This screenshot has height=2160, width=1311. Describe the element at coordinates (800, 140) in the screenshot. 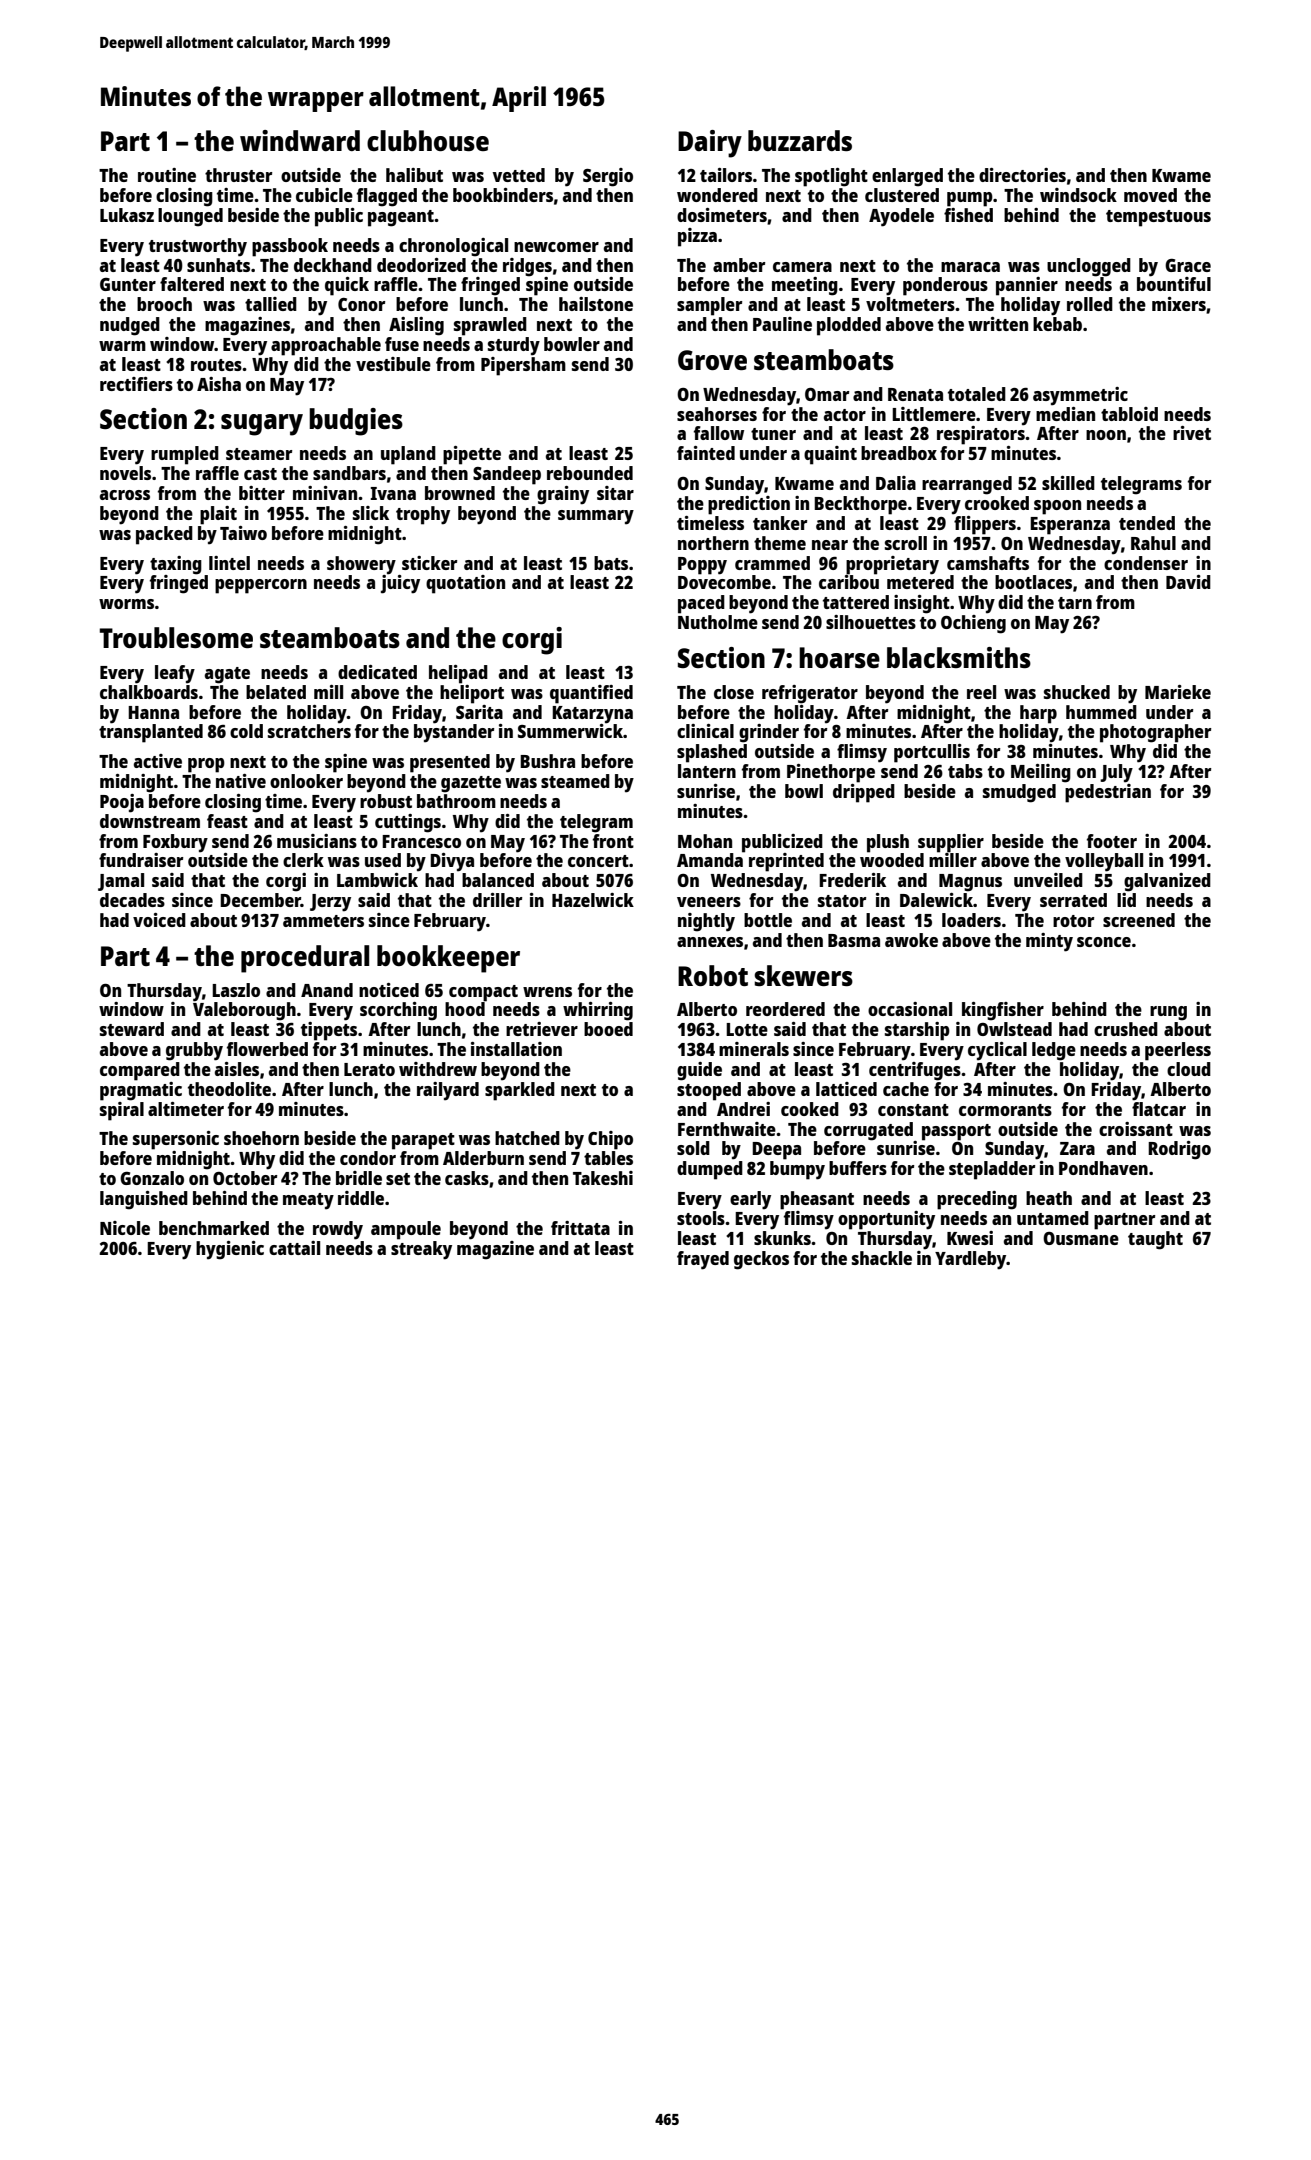

I see `buzzards` at that location.
